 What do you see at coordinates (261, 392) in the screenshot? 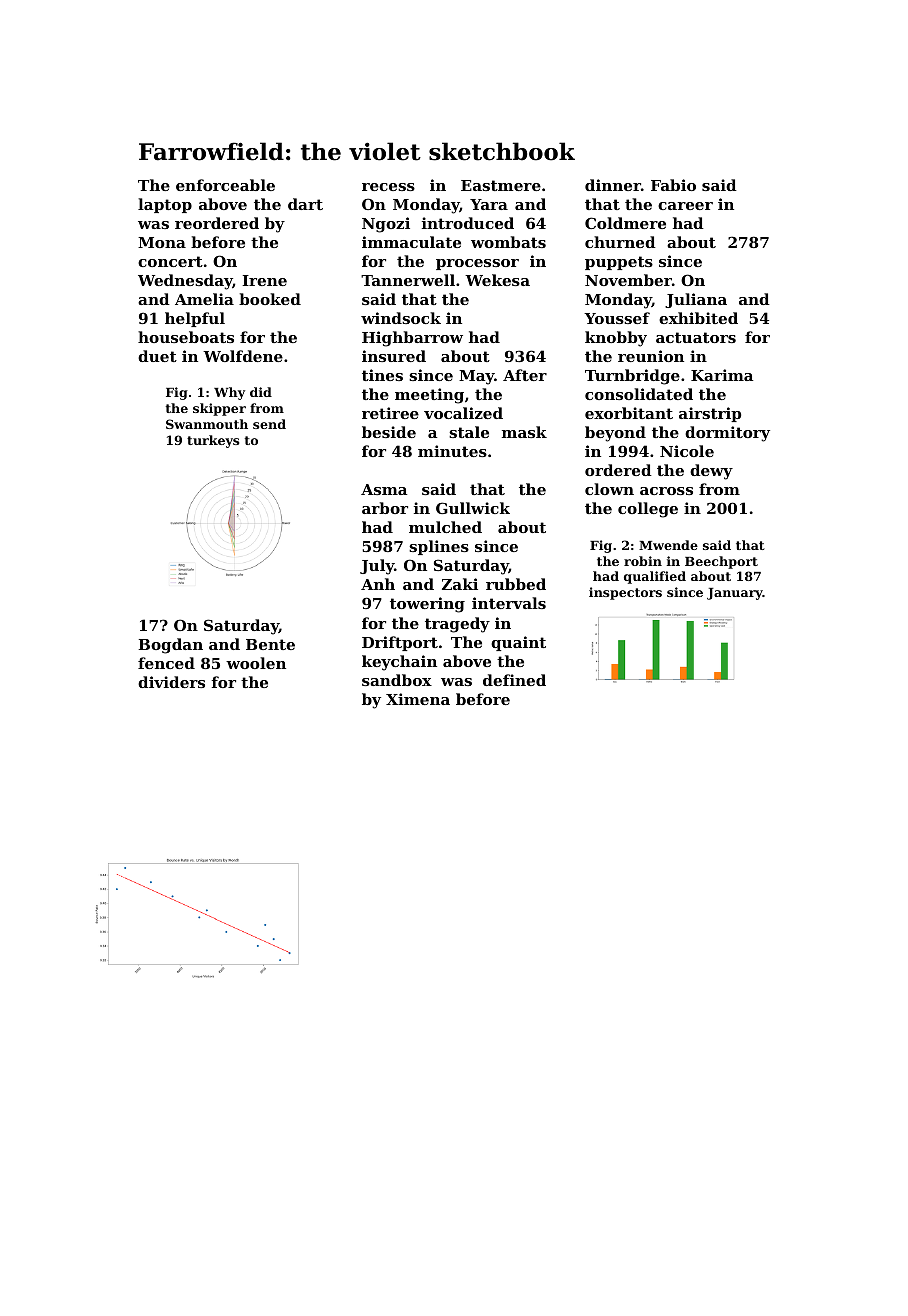
I see `did` at bounding box center [261, 392].
